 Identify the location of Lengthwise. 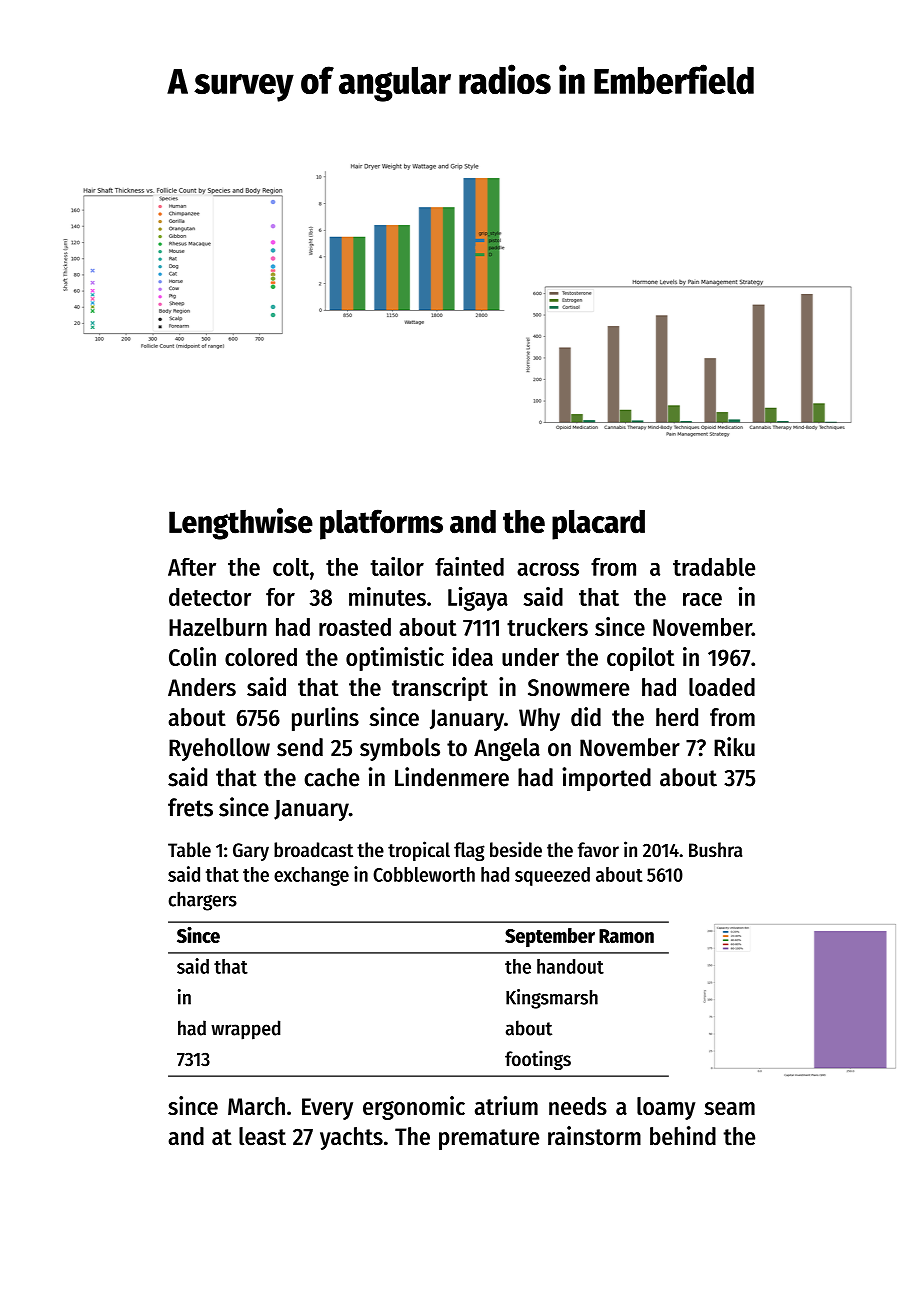
(241, 524).
